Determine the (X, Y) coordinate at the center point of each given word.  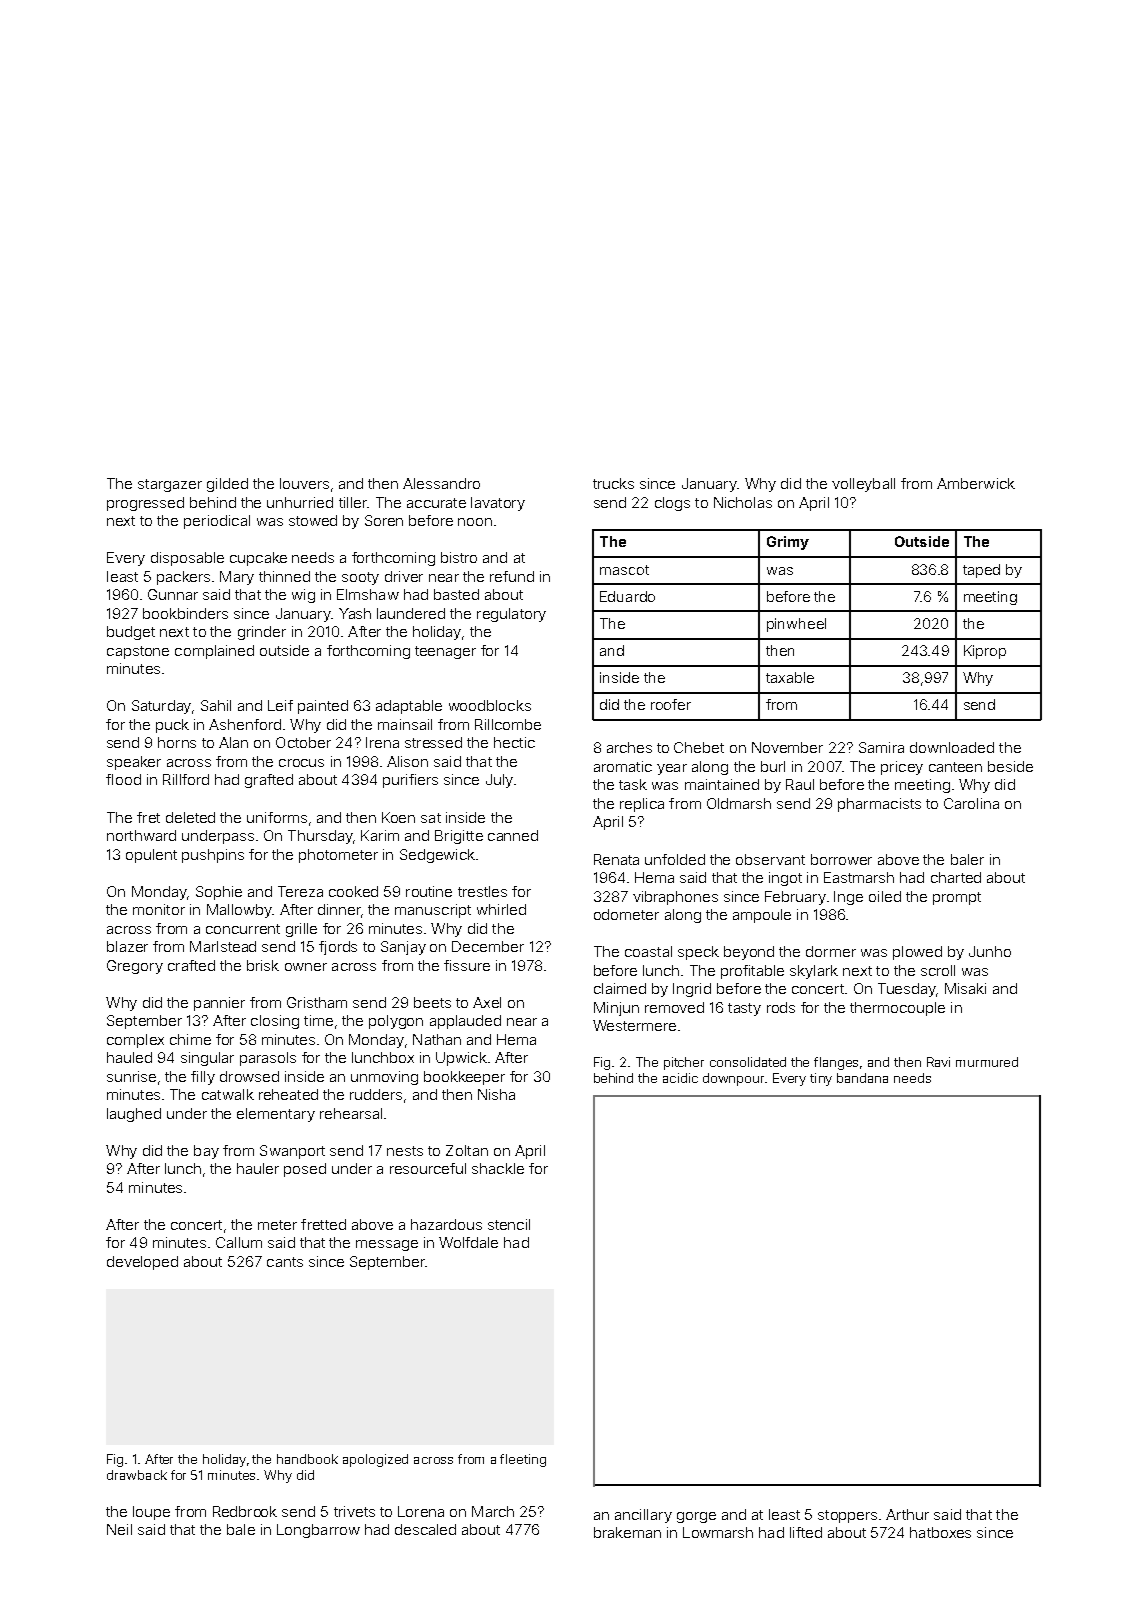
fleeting (523, 1460)
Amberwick (976, 483)
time (318, 1020)
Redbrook (245, 1511)
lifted (806, 1532)
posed (305, 1170)
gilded (227, 485)
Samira (881, 747)
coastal (648, 951)
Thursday (320, 837)
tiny (821, 1079)
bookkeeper (464, 1078)
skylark (814, 972)
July (499, 781)
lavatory (498, 504)
